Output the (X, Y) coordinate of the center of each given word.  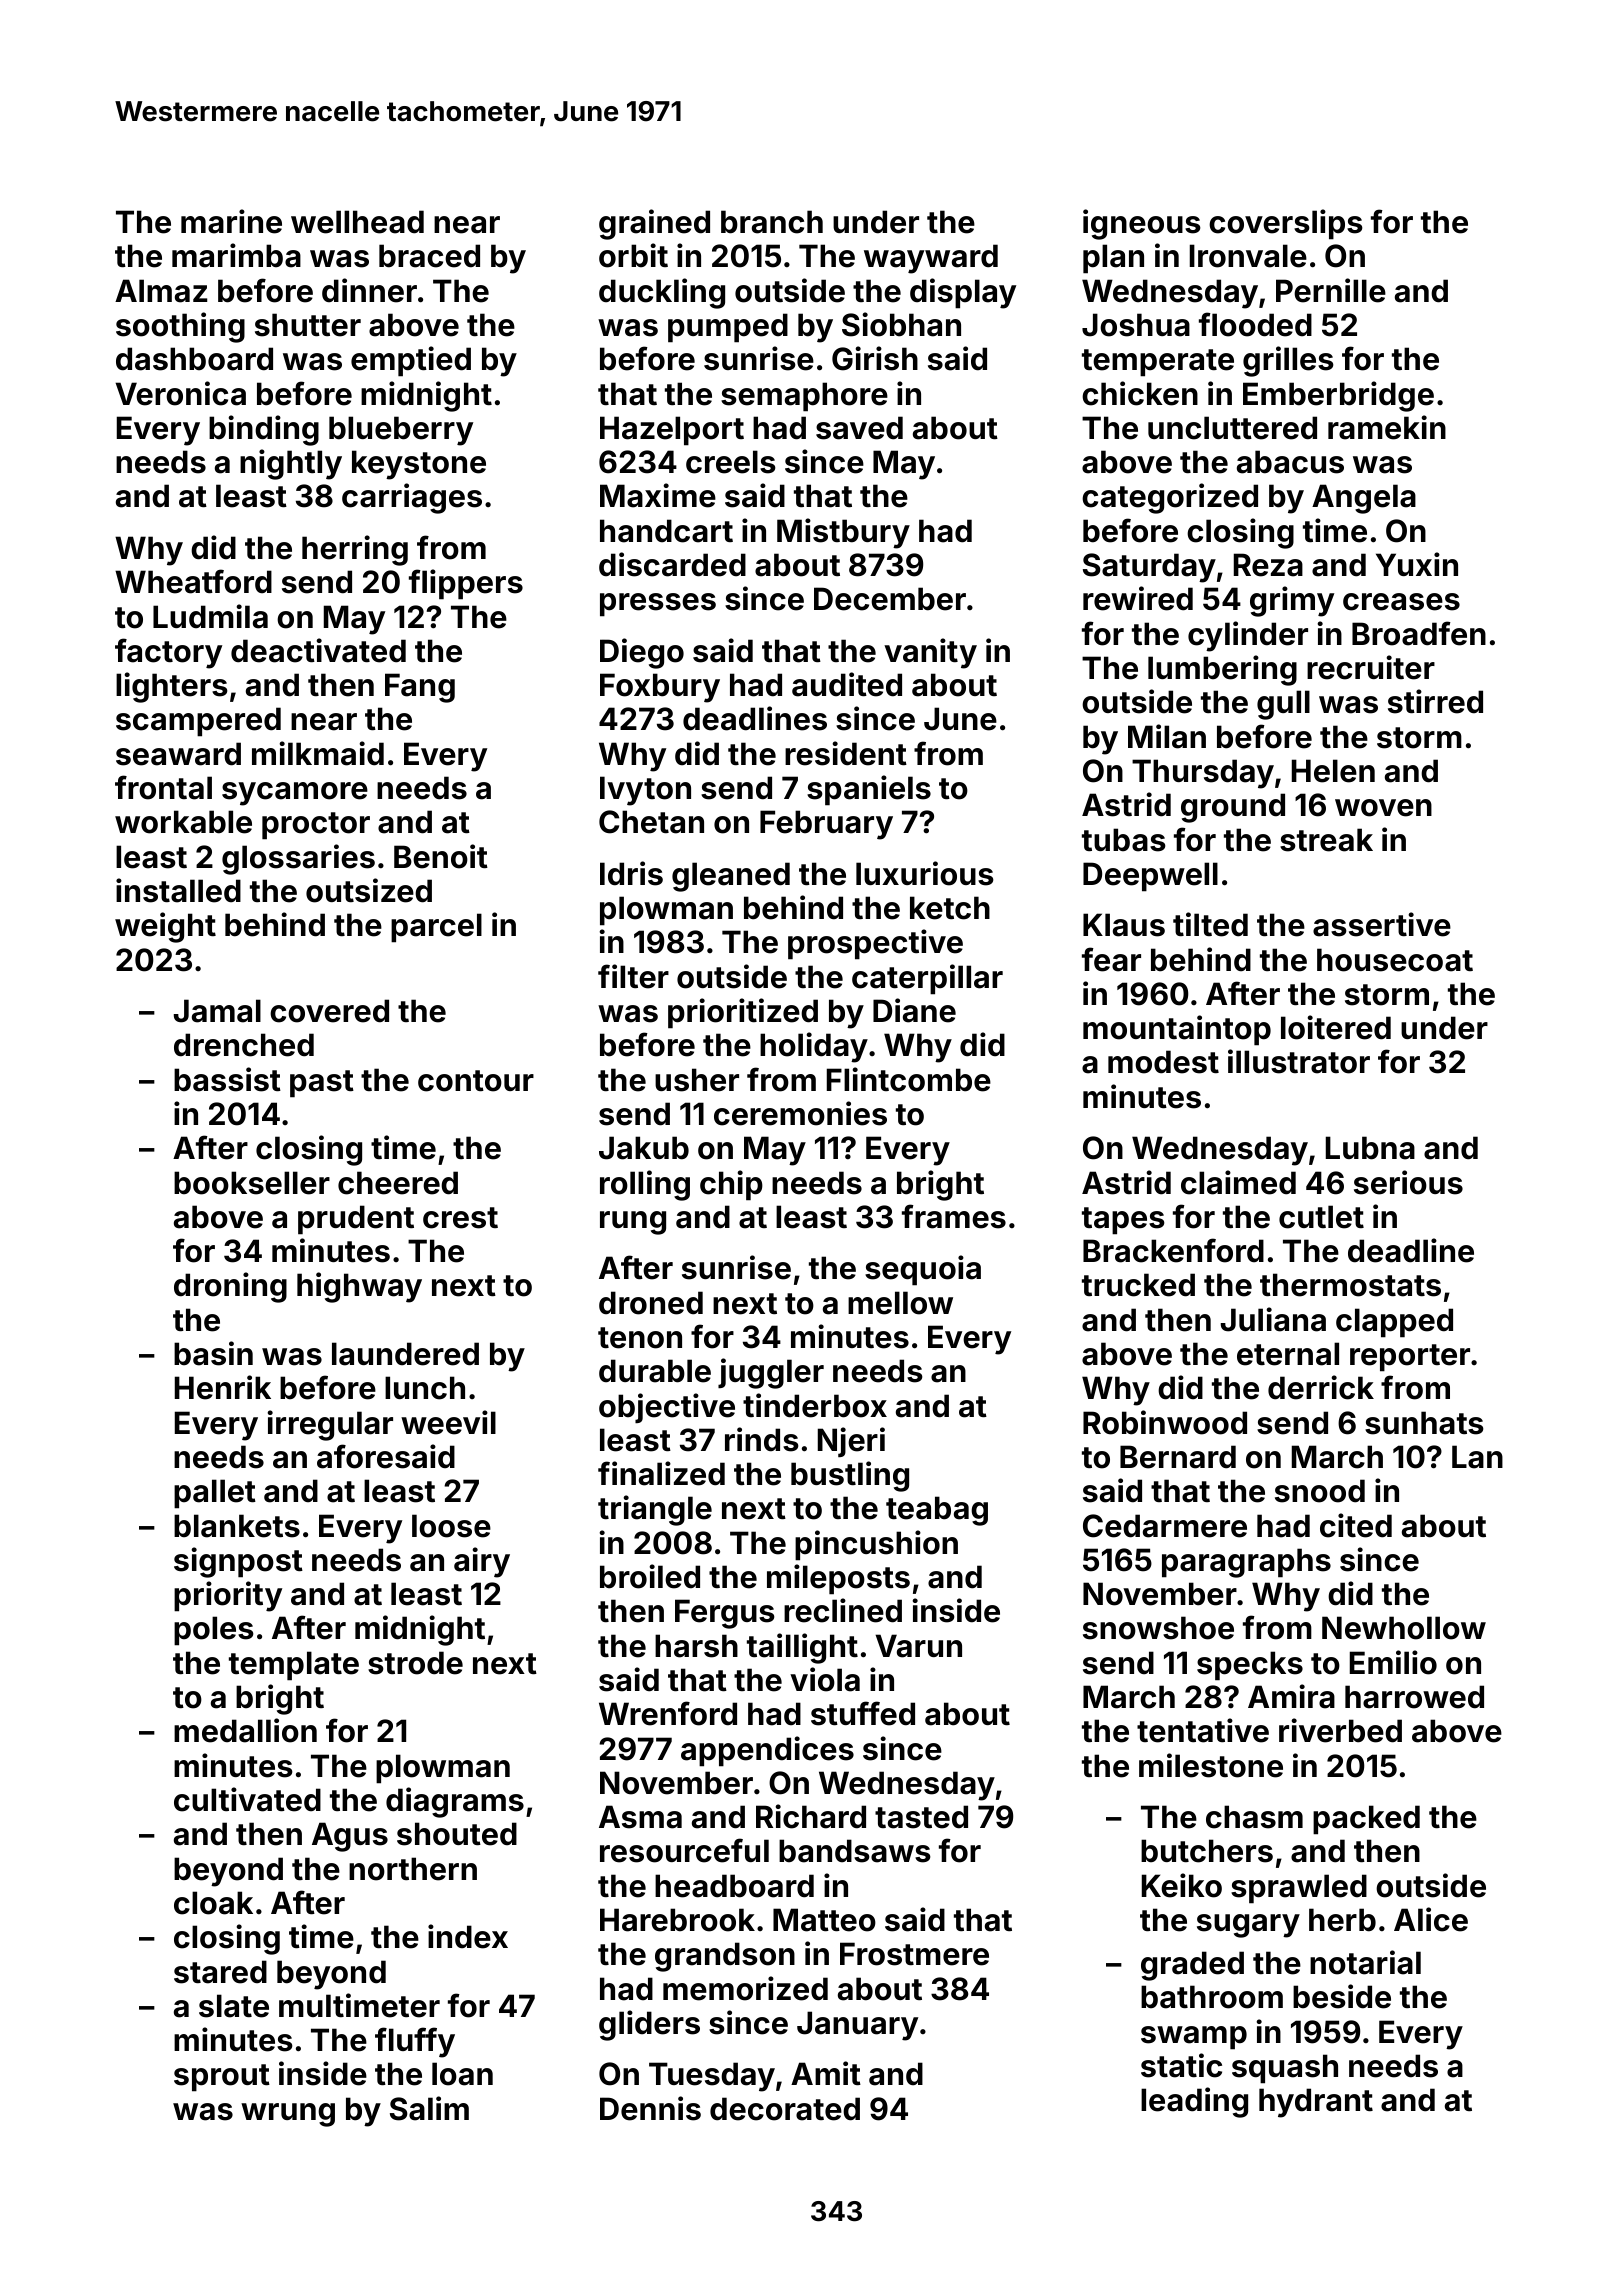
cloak (213, 1903)
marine (231, 221)
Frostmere (914, 1954)
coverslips (1286, 224)
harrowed (1414, 1697)
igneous (1142, 224)
